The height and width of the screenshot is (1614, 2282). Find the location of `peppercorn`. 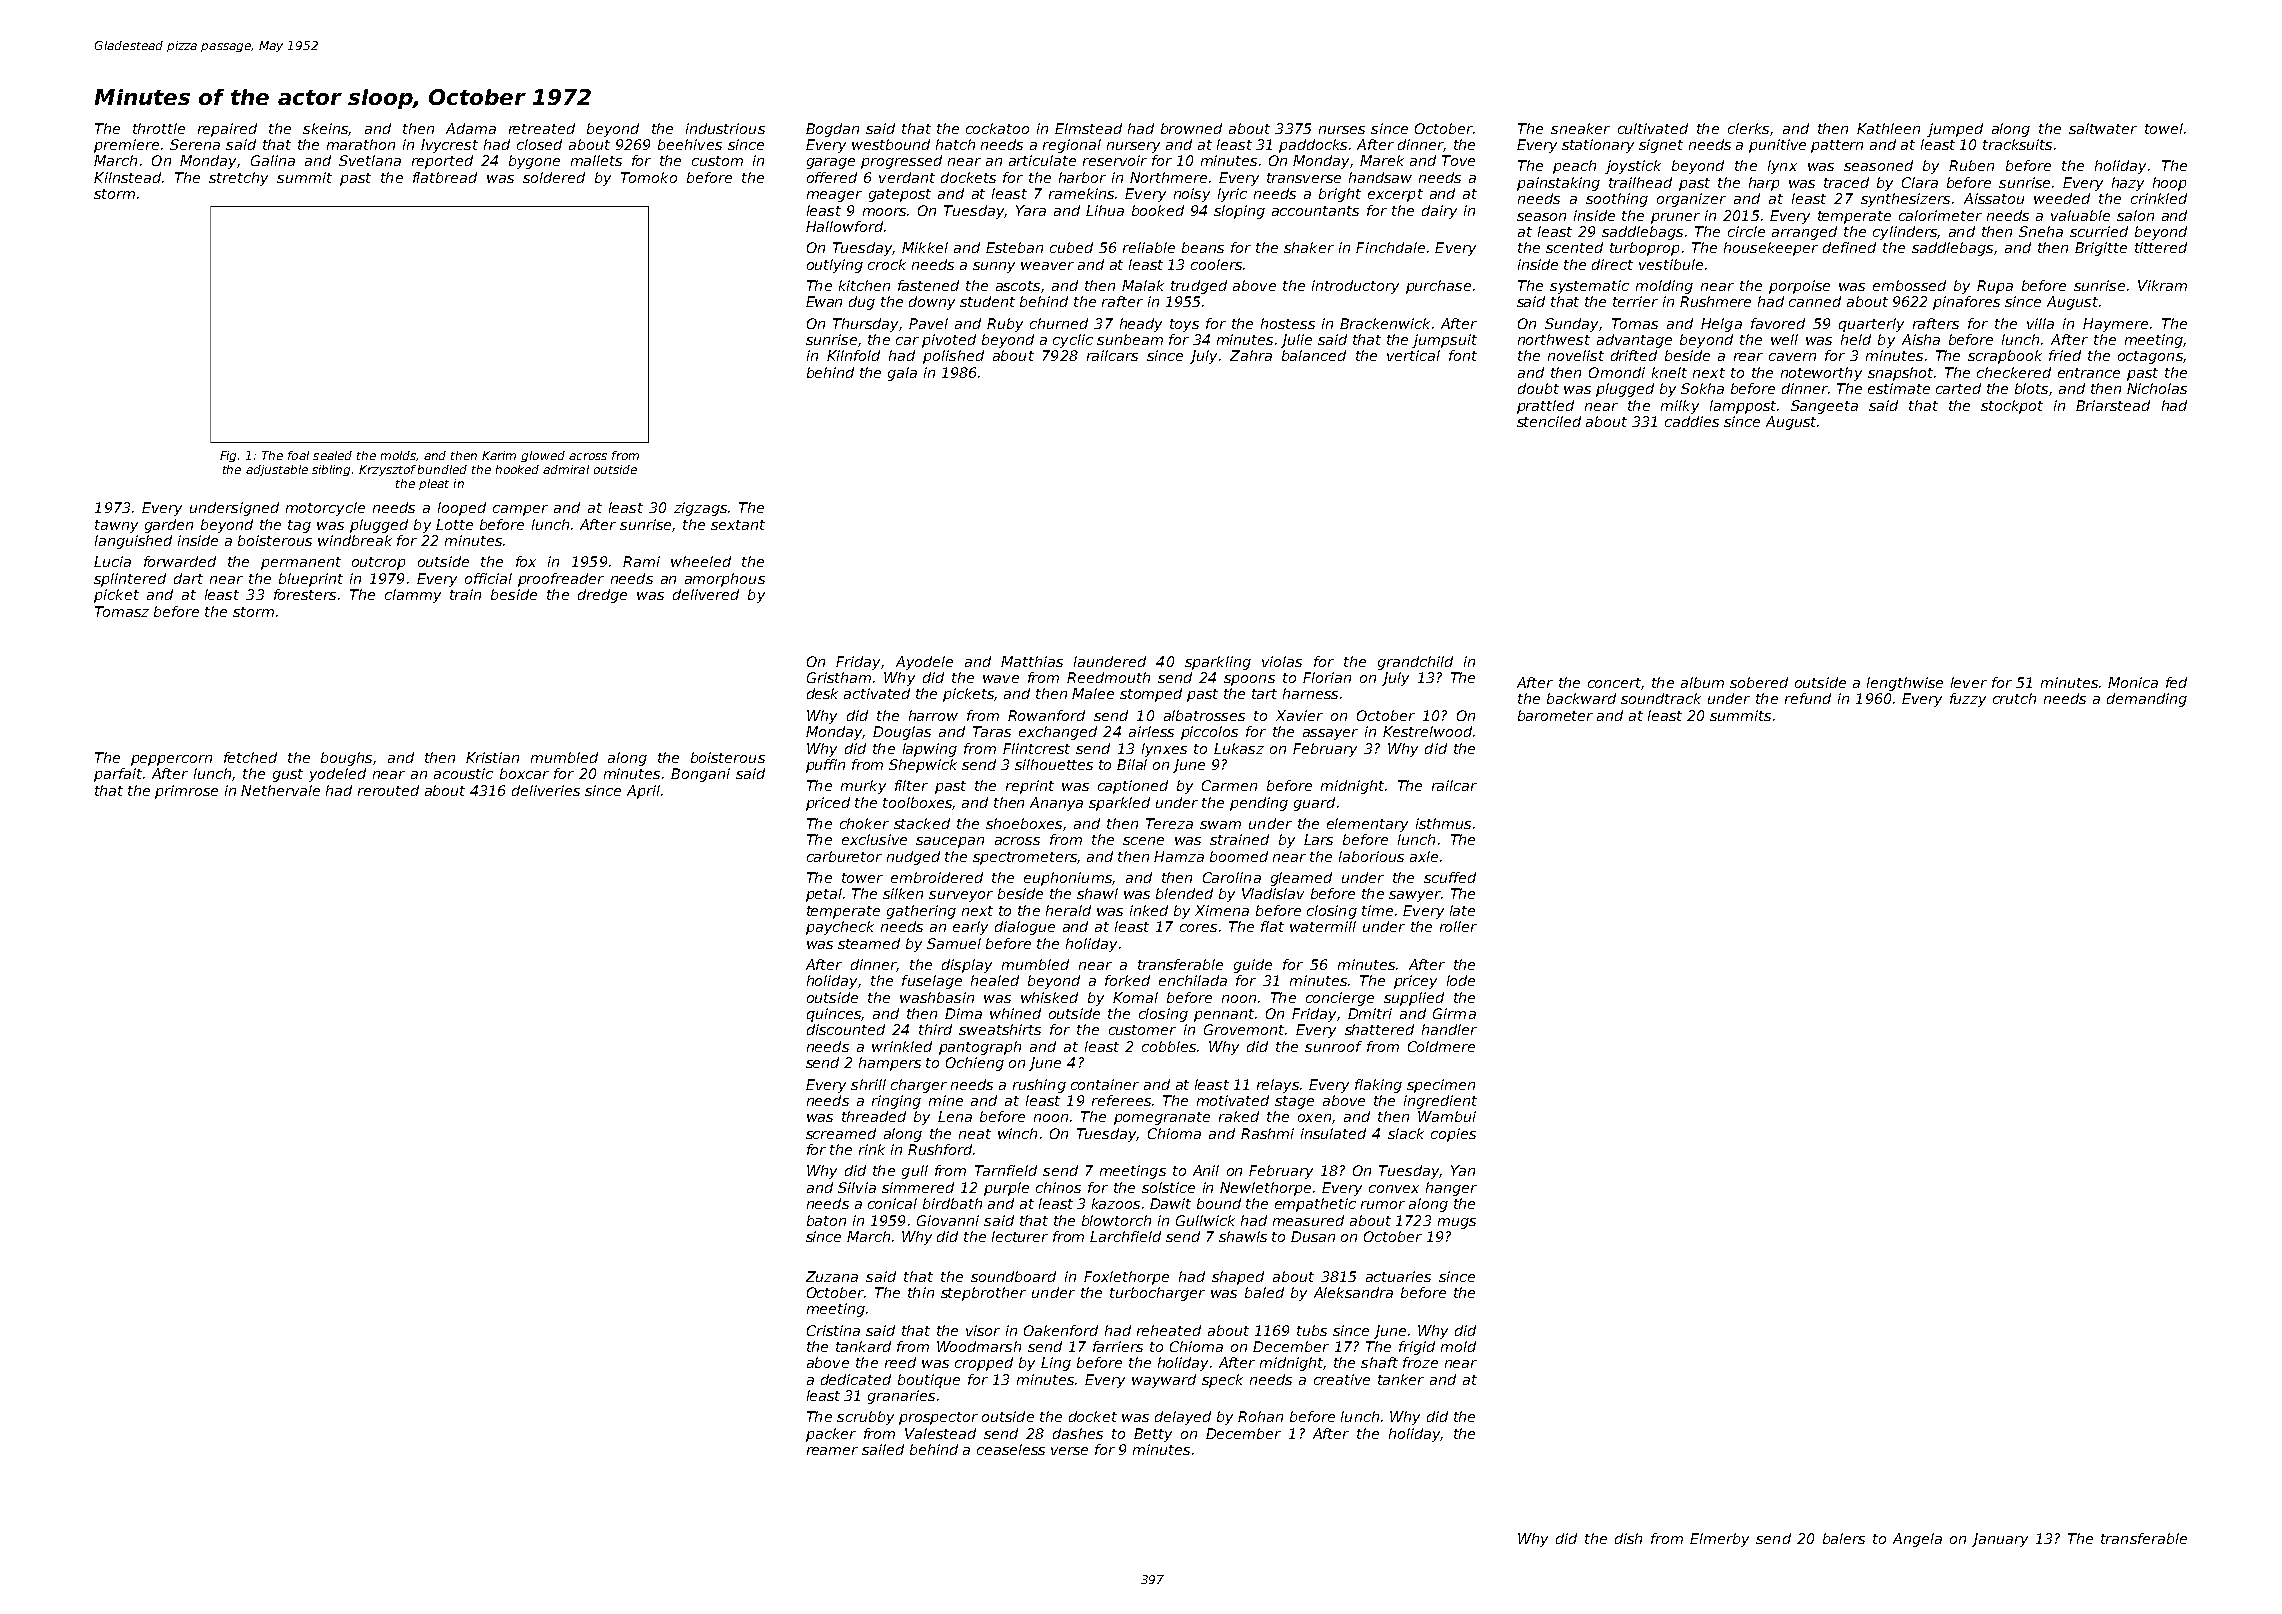

peppercorn is located at coordinates (171, 760).
